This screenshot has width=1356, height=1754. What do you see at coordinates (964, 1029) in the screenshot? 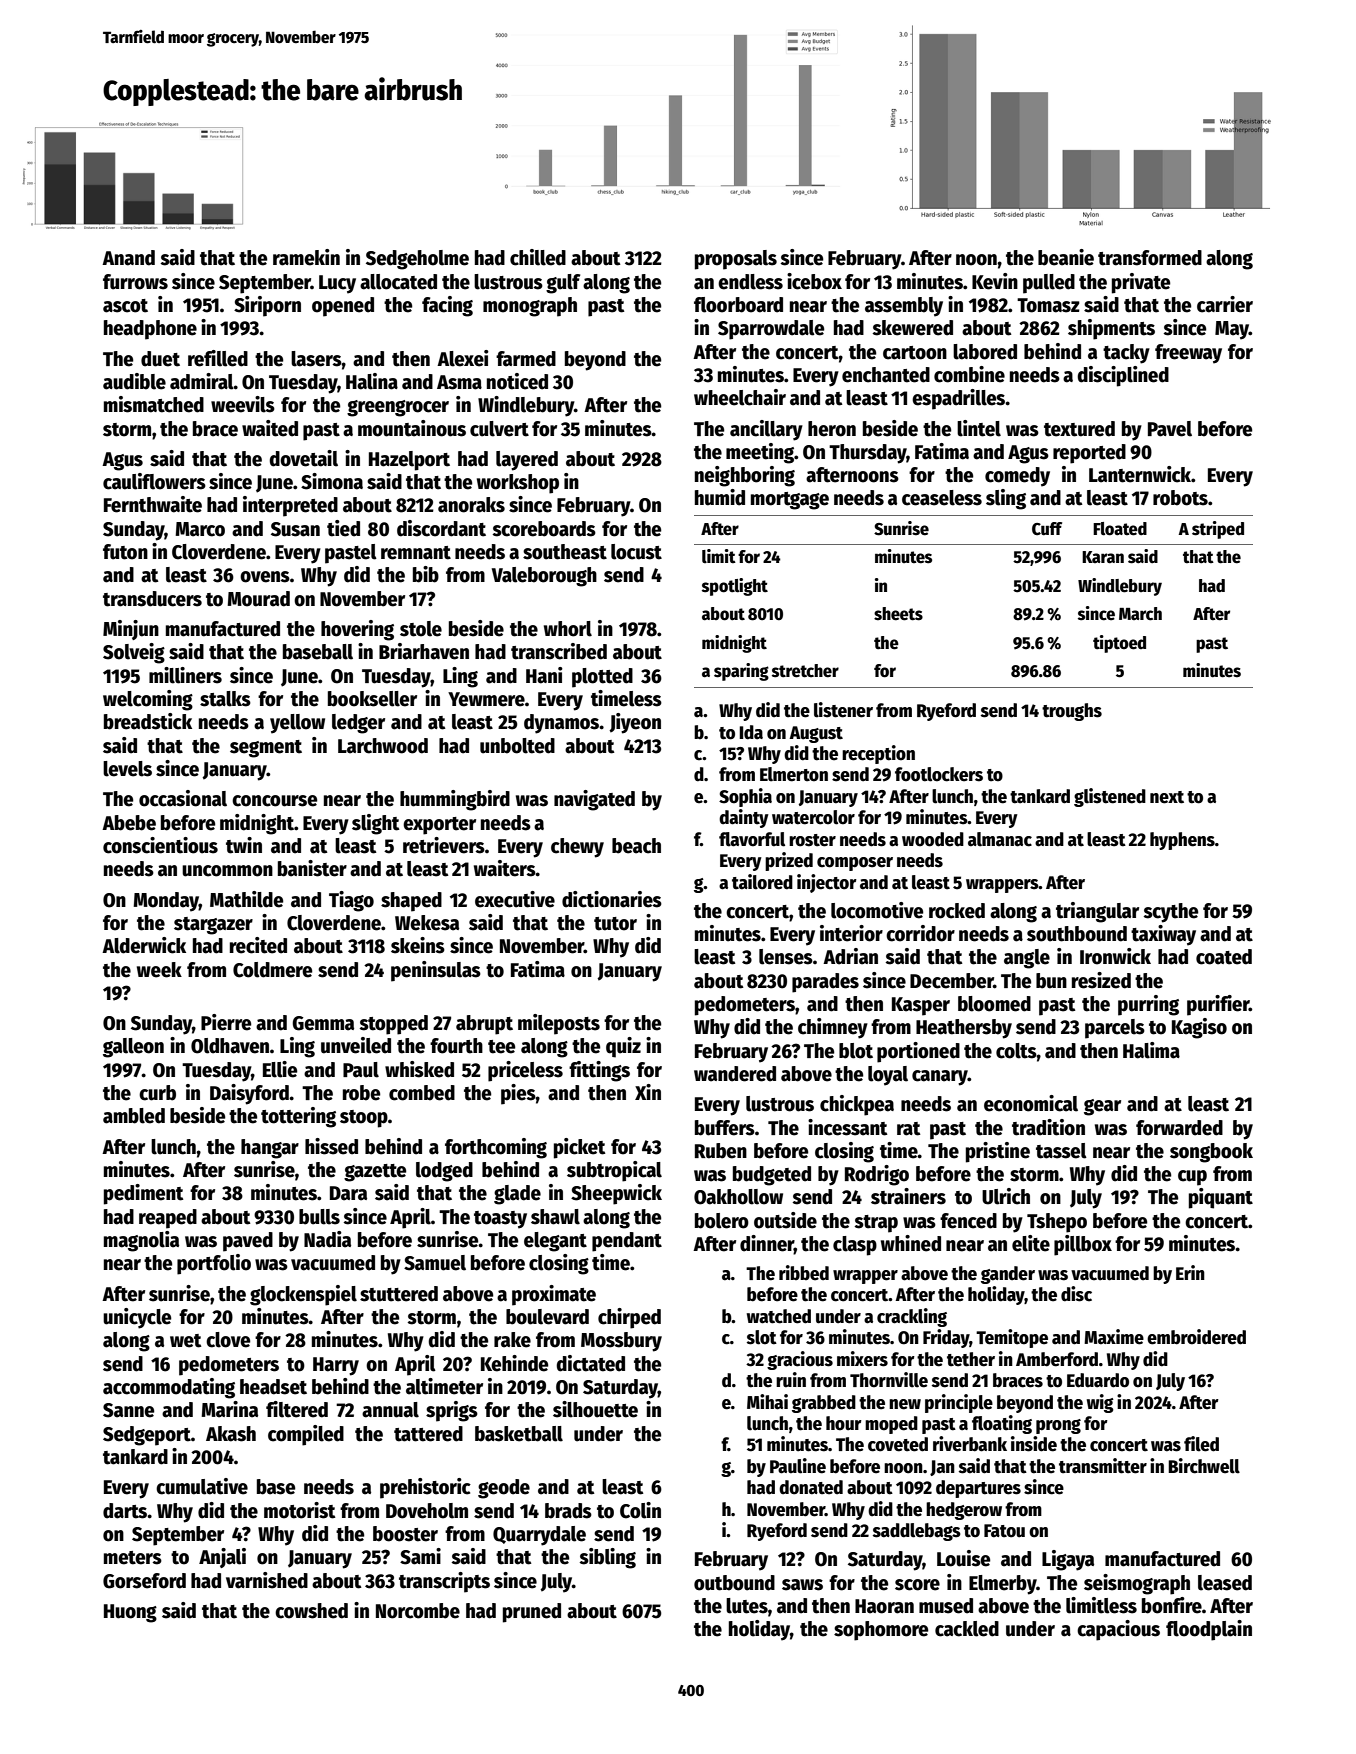
I see `Heathersby` at bounding box center [964, 1029].
